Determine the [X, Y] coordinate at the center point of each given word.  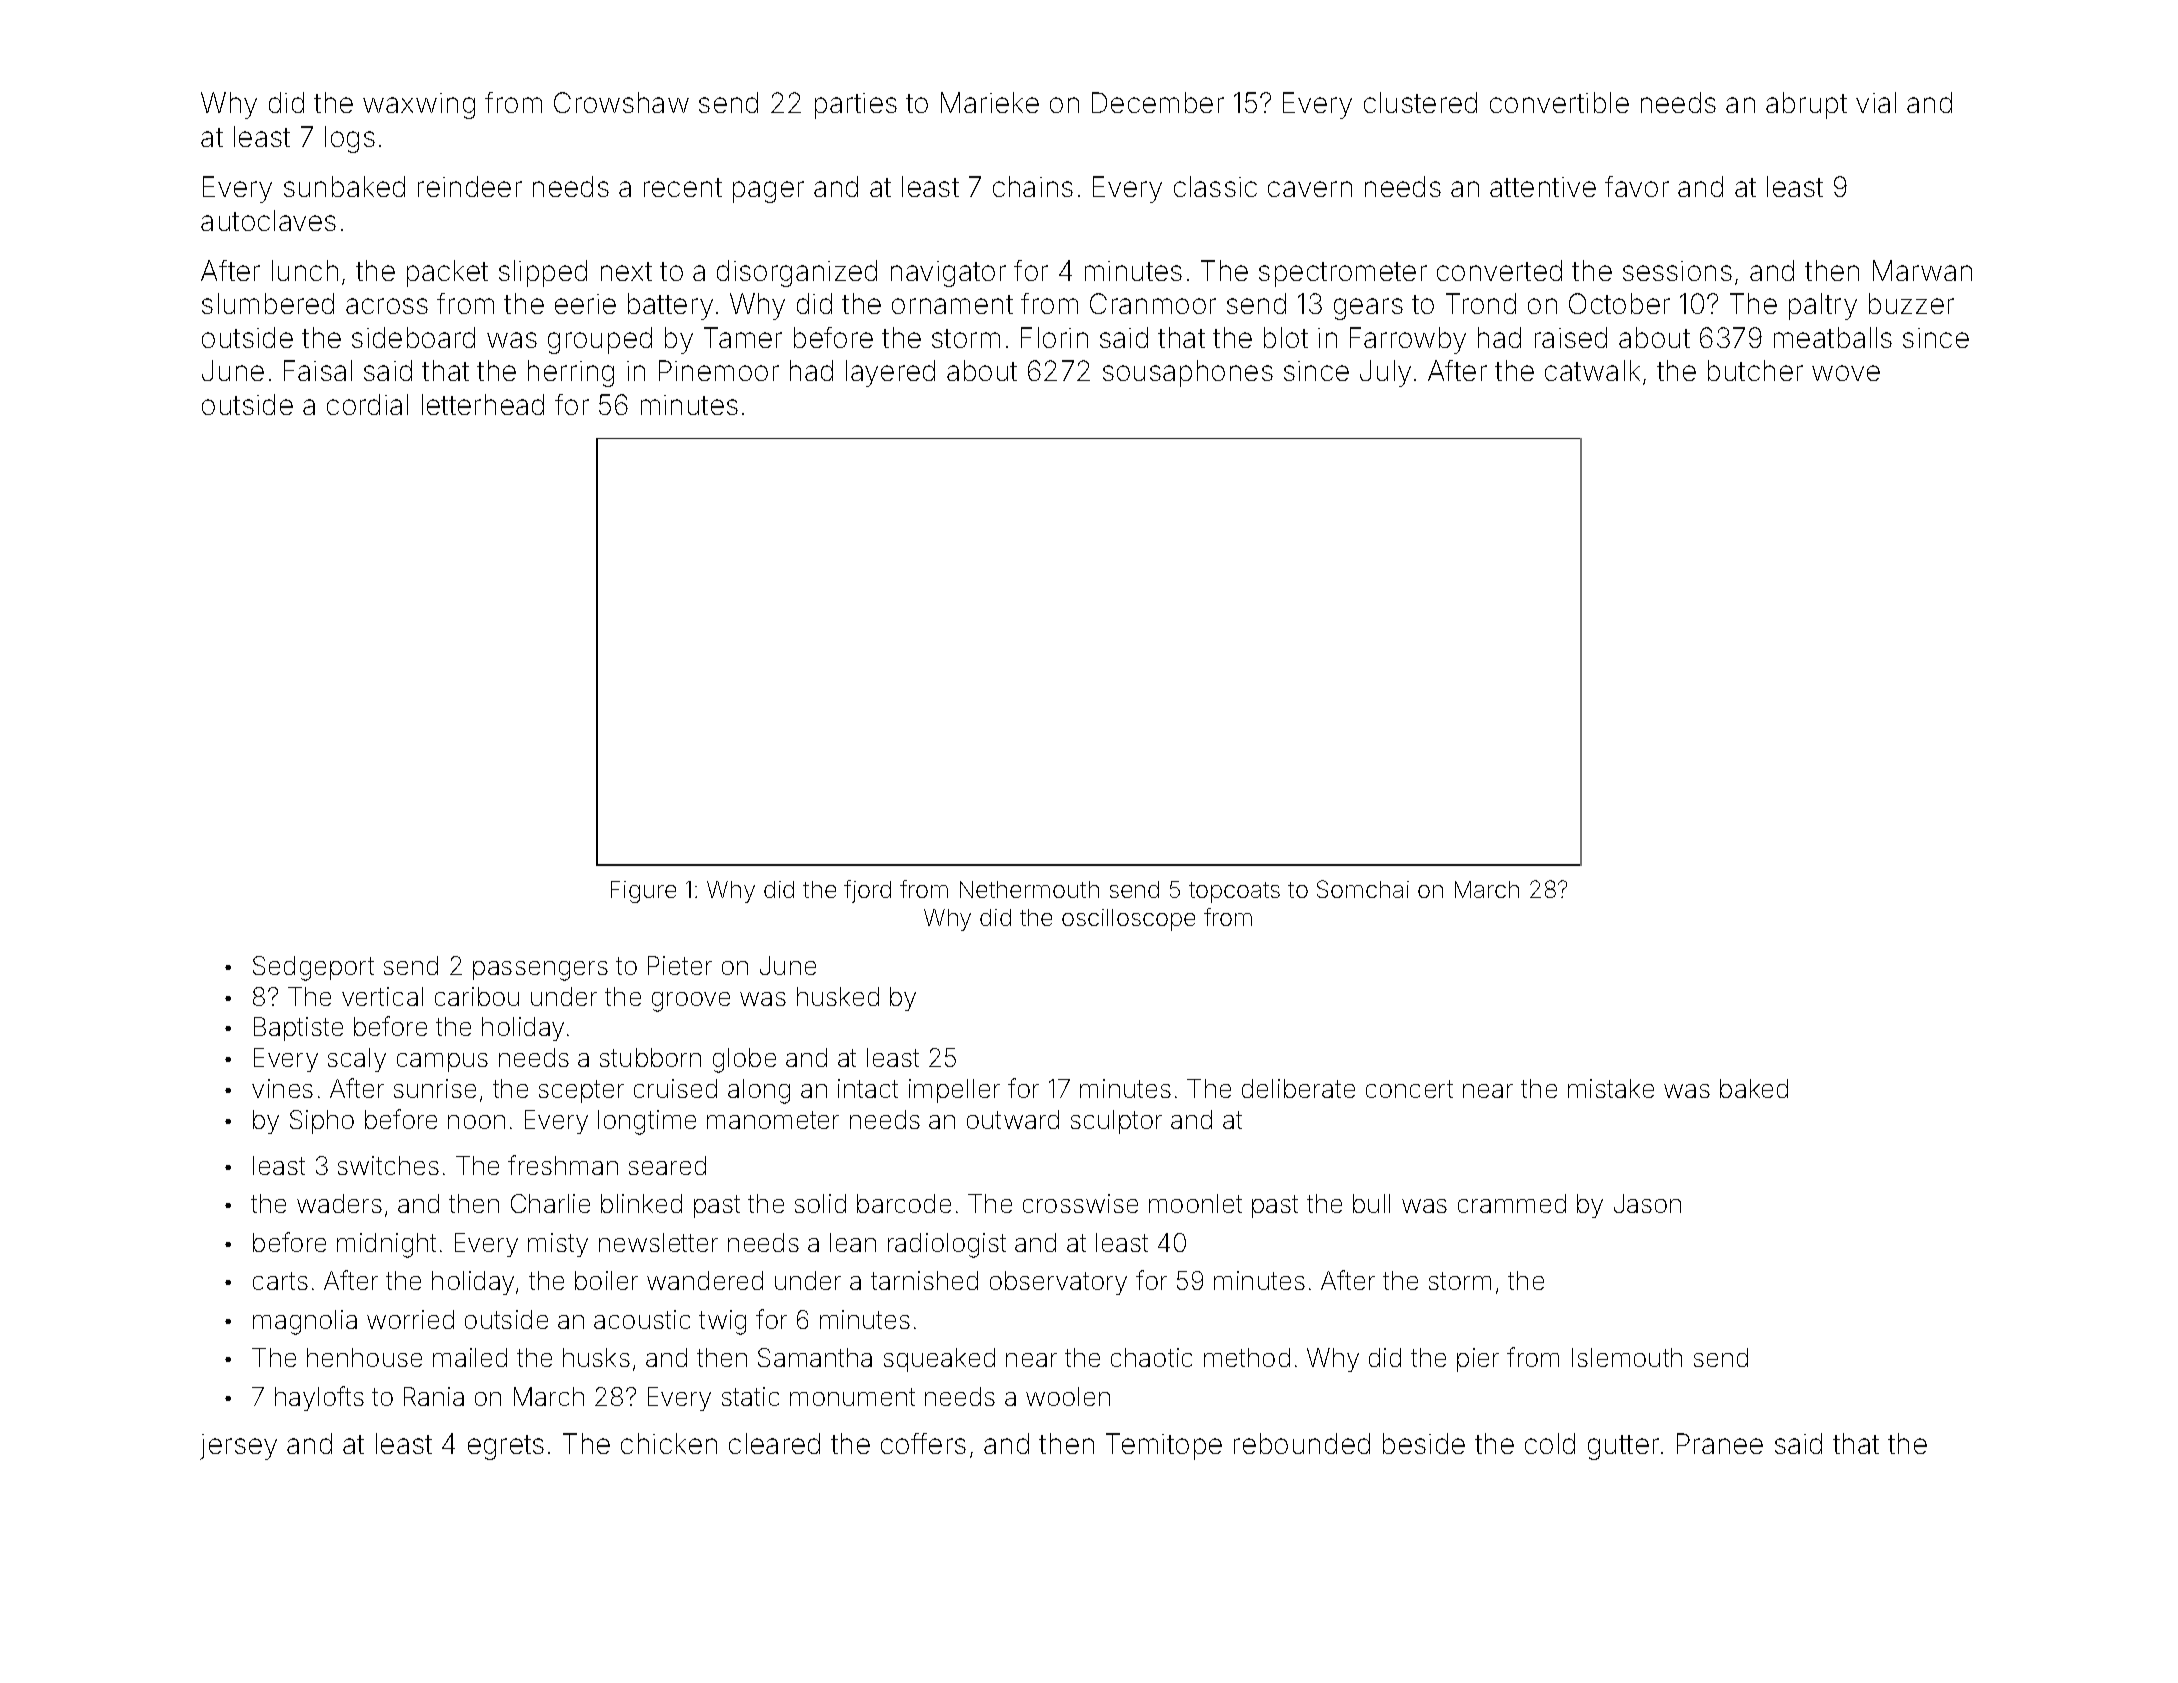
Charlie [550, 1203]
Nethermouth [1029, 889]
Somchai [1363, 889]
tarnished [924, 1280]
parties [856, 106]
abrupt [1806, 105]
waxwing [419, 106]
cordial [367, 404]
